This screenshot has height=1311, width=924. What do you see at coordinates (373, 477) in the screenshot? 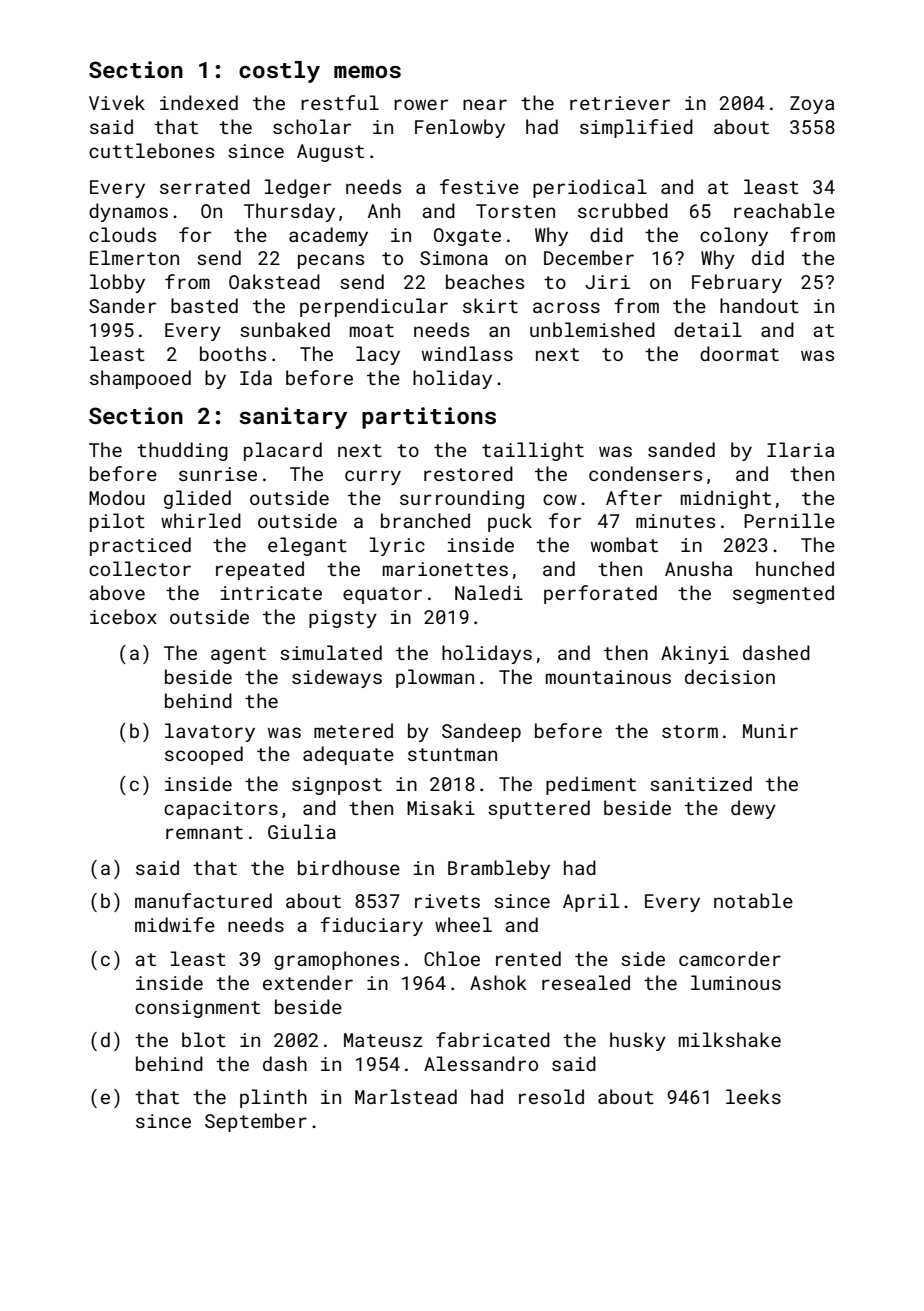
I see `curry` at bounding box center [373, 477].
